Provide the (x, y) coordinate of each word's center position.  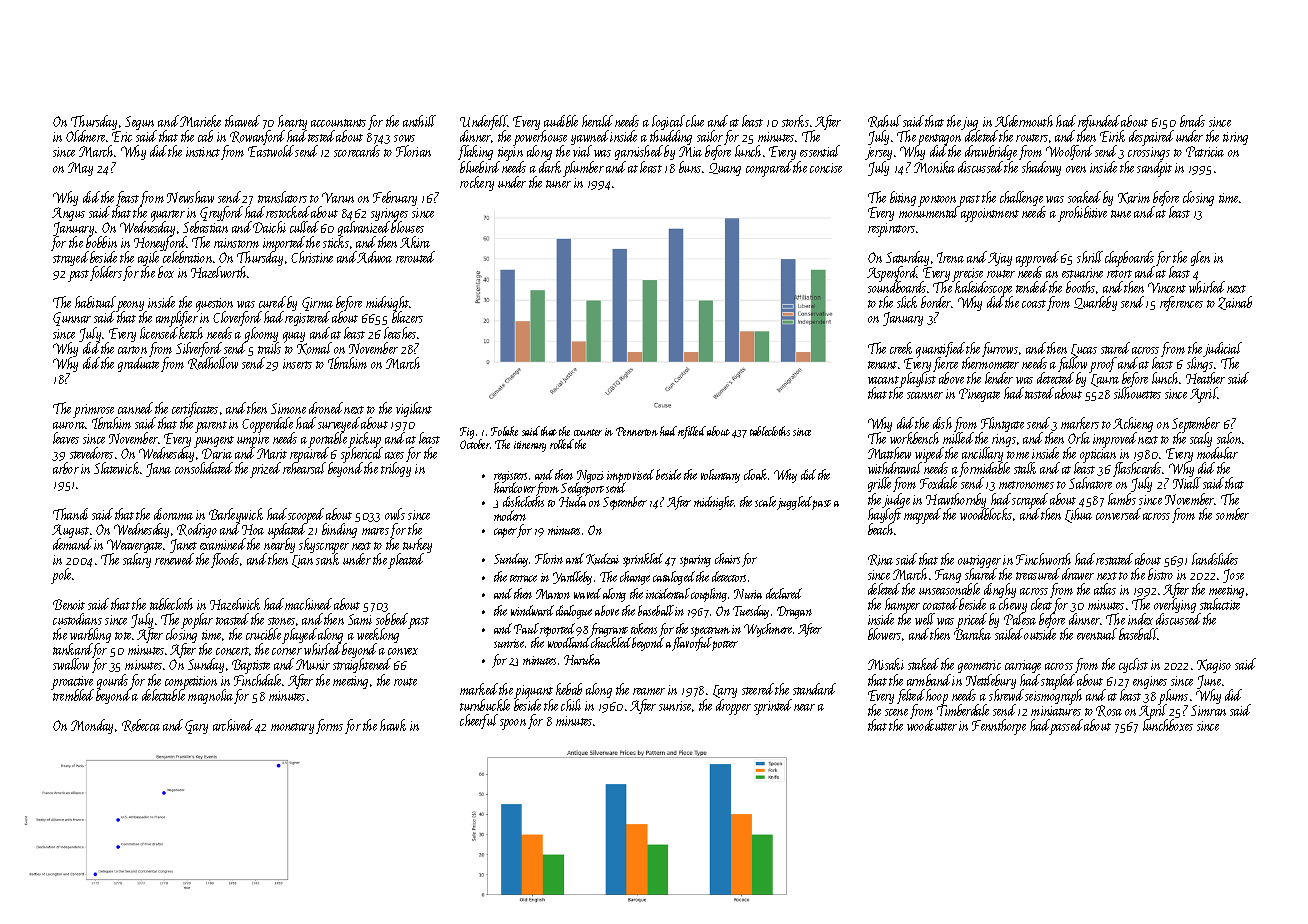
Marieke (200, 121)
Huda (572, 502)
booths (1080, 287)
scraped (1030, 500)
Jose (1233, 576)
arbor (66, 468)
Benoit (69, 604)
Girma (317, 304)
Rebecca (141, 725)
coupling (709, 595)
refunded (1099, 123)
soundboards (897, 287)
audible (561, 121)
